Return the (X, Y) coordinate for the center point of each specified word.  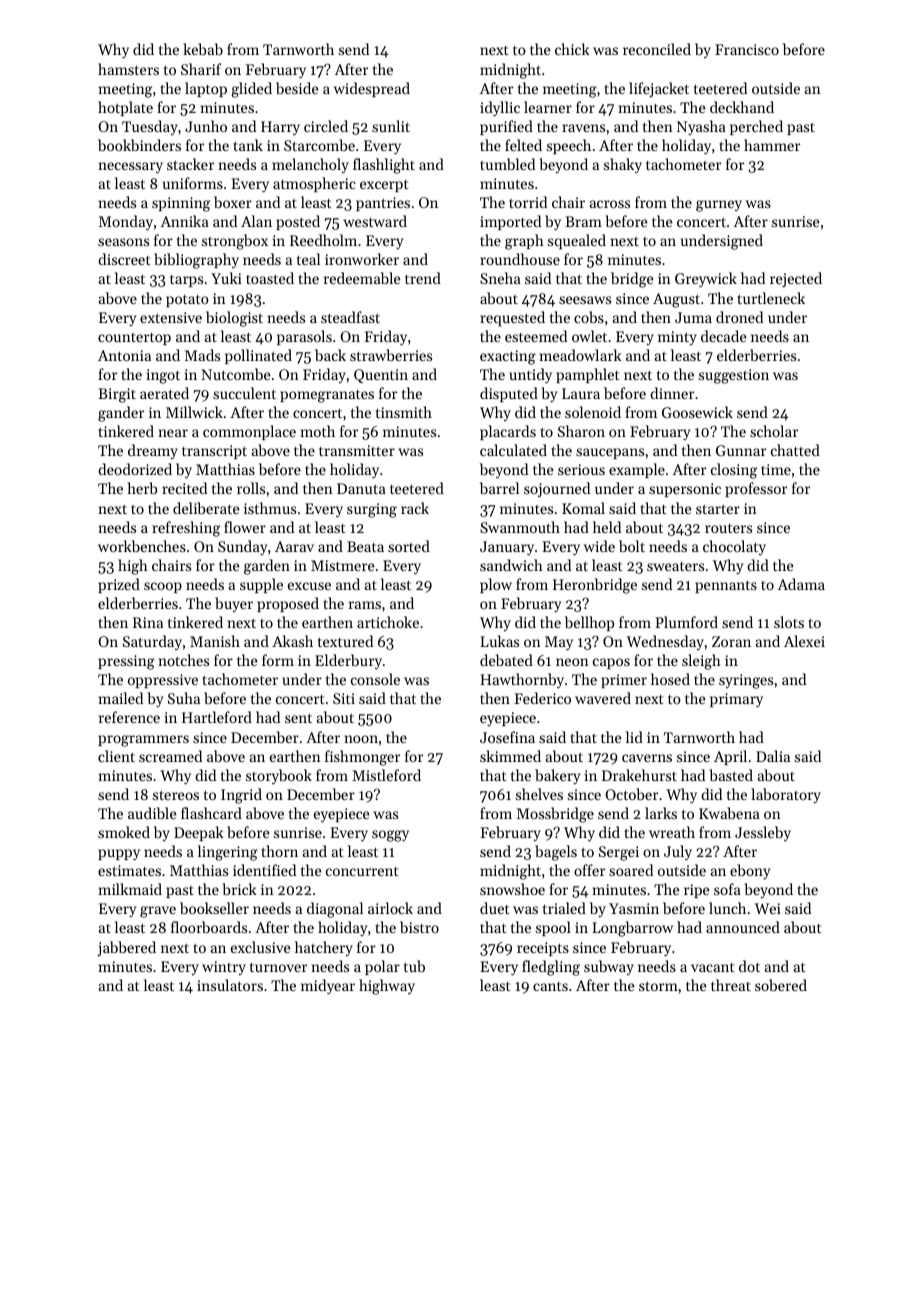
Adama (801, 584)
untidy (530, 376)
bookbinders (139, 145)
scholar (774, 431)
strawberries (391, 355)
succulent (244, 393)
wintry (224, 968)
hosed (670, 679)
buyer (234, 604)
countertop (134, 339)
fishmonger (362, 758)
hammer (772, 145)
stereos (176, 795)
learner (548, 107)
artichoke (388, 622)
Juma (693, 317)
